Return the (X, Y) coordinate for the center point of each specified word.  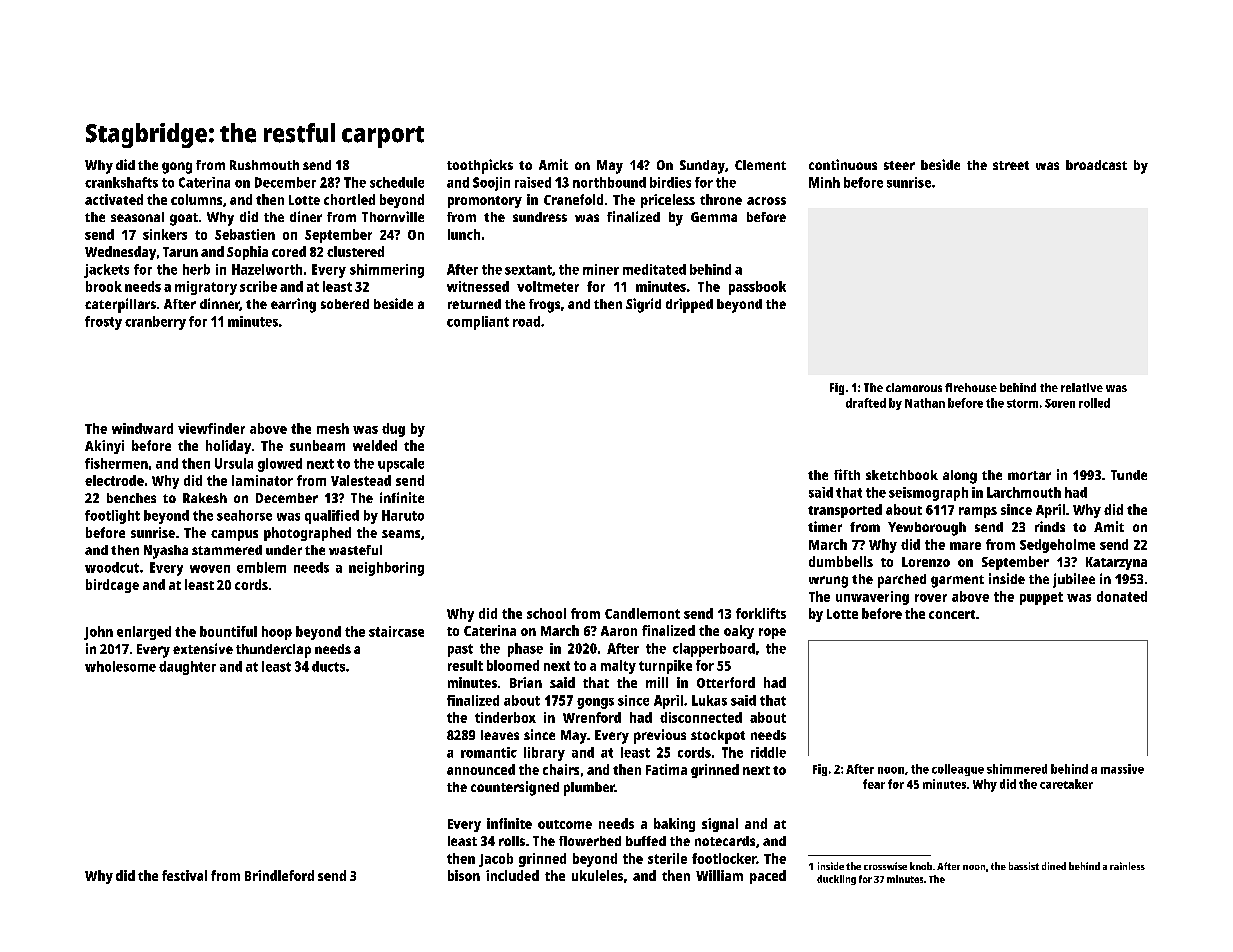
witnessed (478, 286)
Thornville (393, 216)
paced (768, 877)
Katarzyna (1116, 563)
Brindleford (279, 875)
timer (825, 526)
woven (210, 569)
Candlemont (642, 613)
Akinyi (104, 447)
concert (952, 614)
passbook (757, 288)
